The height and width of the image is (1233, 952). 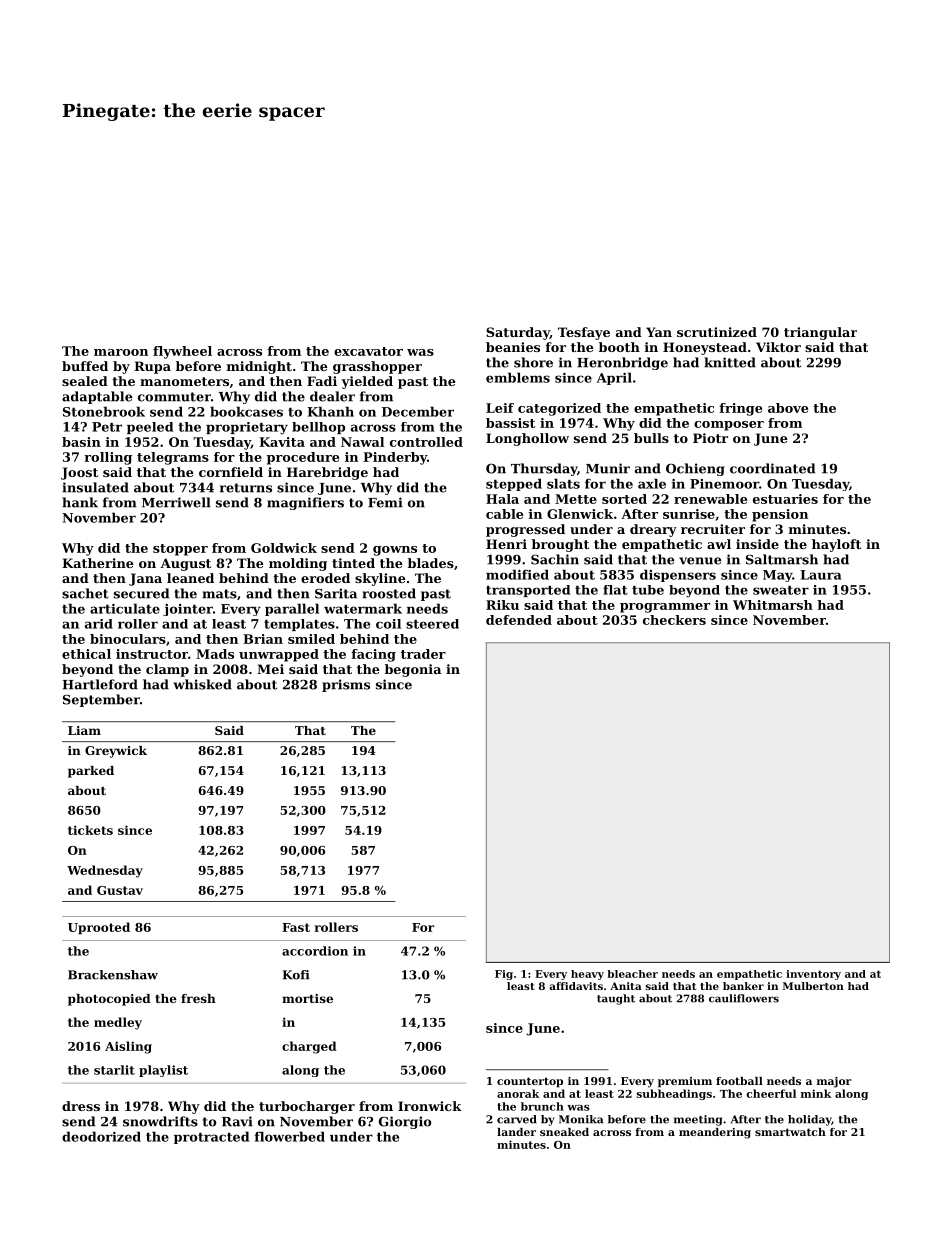 What do you see at coordinates (182, 352) in the image?
I see `flywheel` at bounding box center [182, 352].
